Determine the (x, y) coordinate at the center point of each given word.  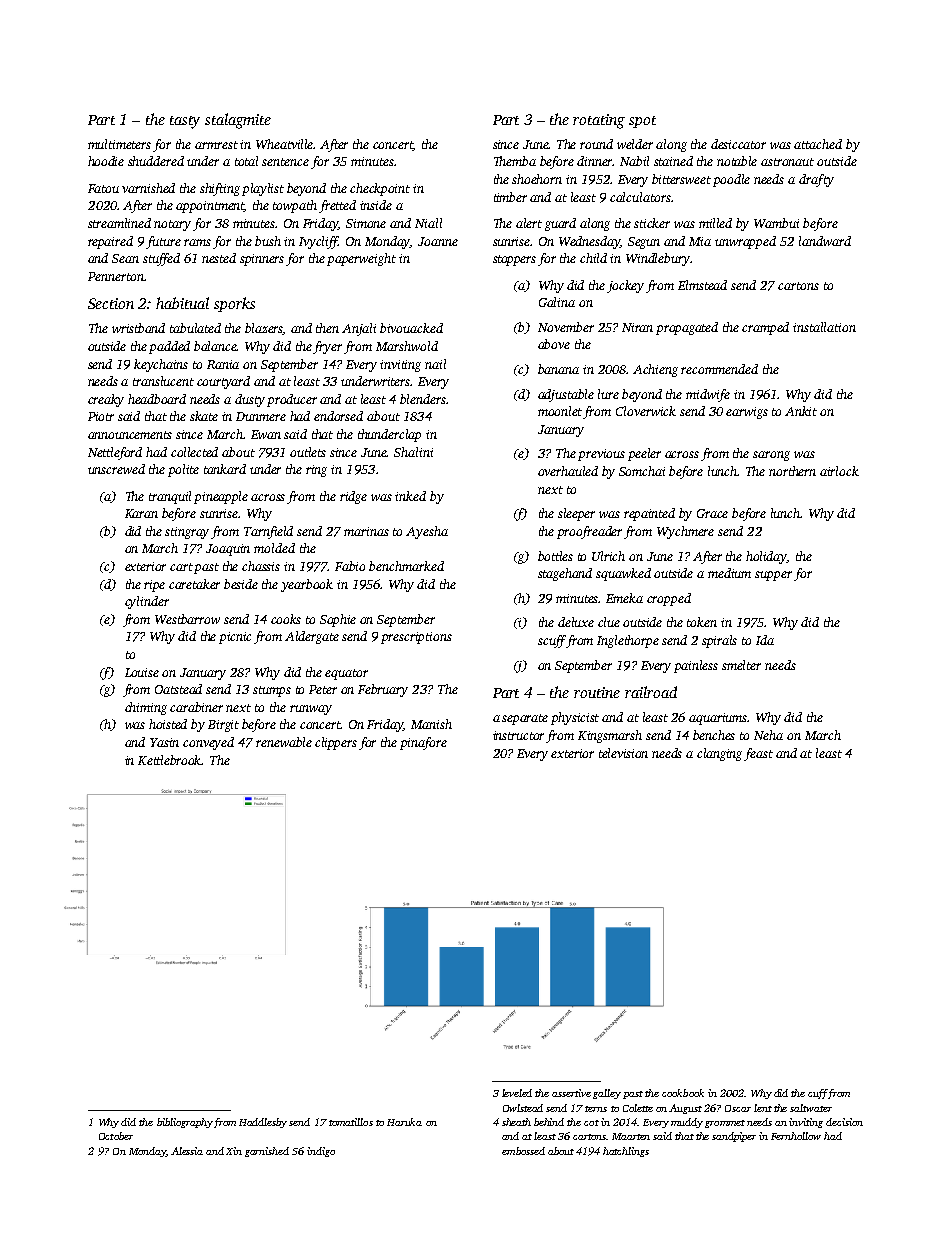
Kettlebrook (170, 760)
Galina (557, 302)
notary (172, 225)
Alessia (187, 1151)
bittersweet (681, 179)
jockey (625, 286)
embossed (523, 1151)
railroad (651, 692)
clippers (336, 743)
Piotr (101, 416)
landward (825, 241)
